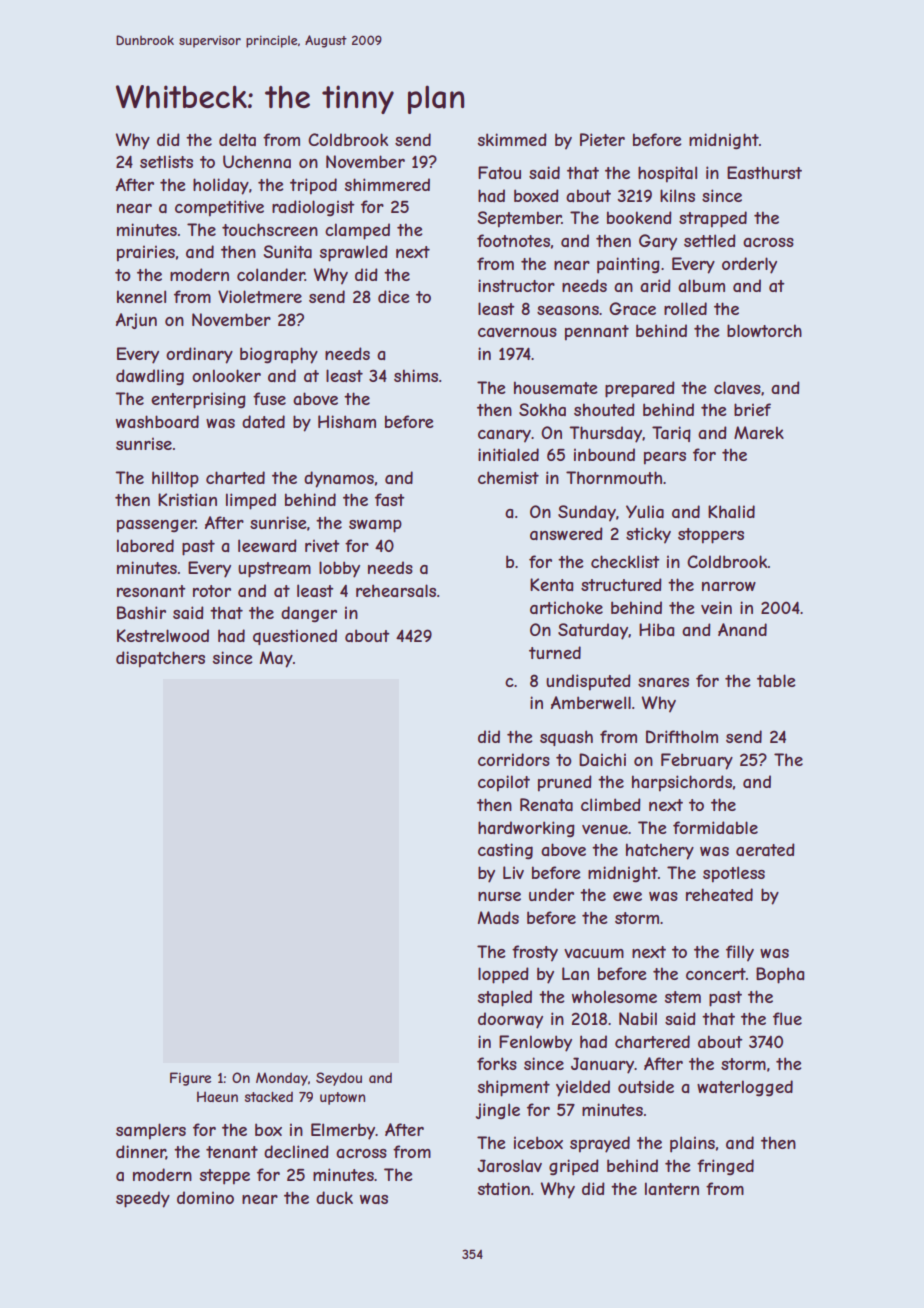 The height and width of the page is (1308, 924). I want to click on May, so click(276, 659).
